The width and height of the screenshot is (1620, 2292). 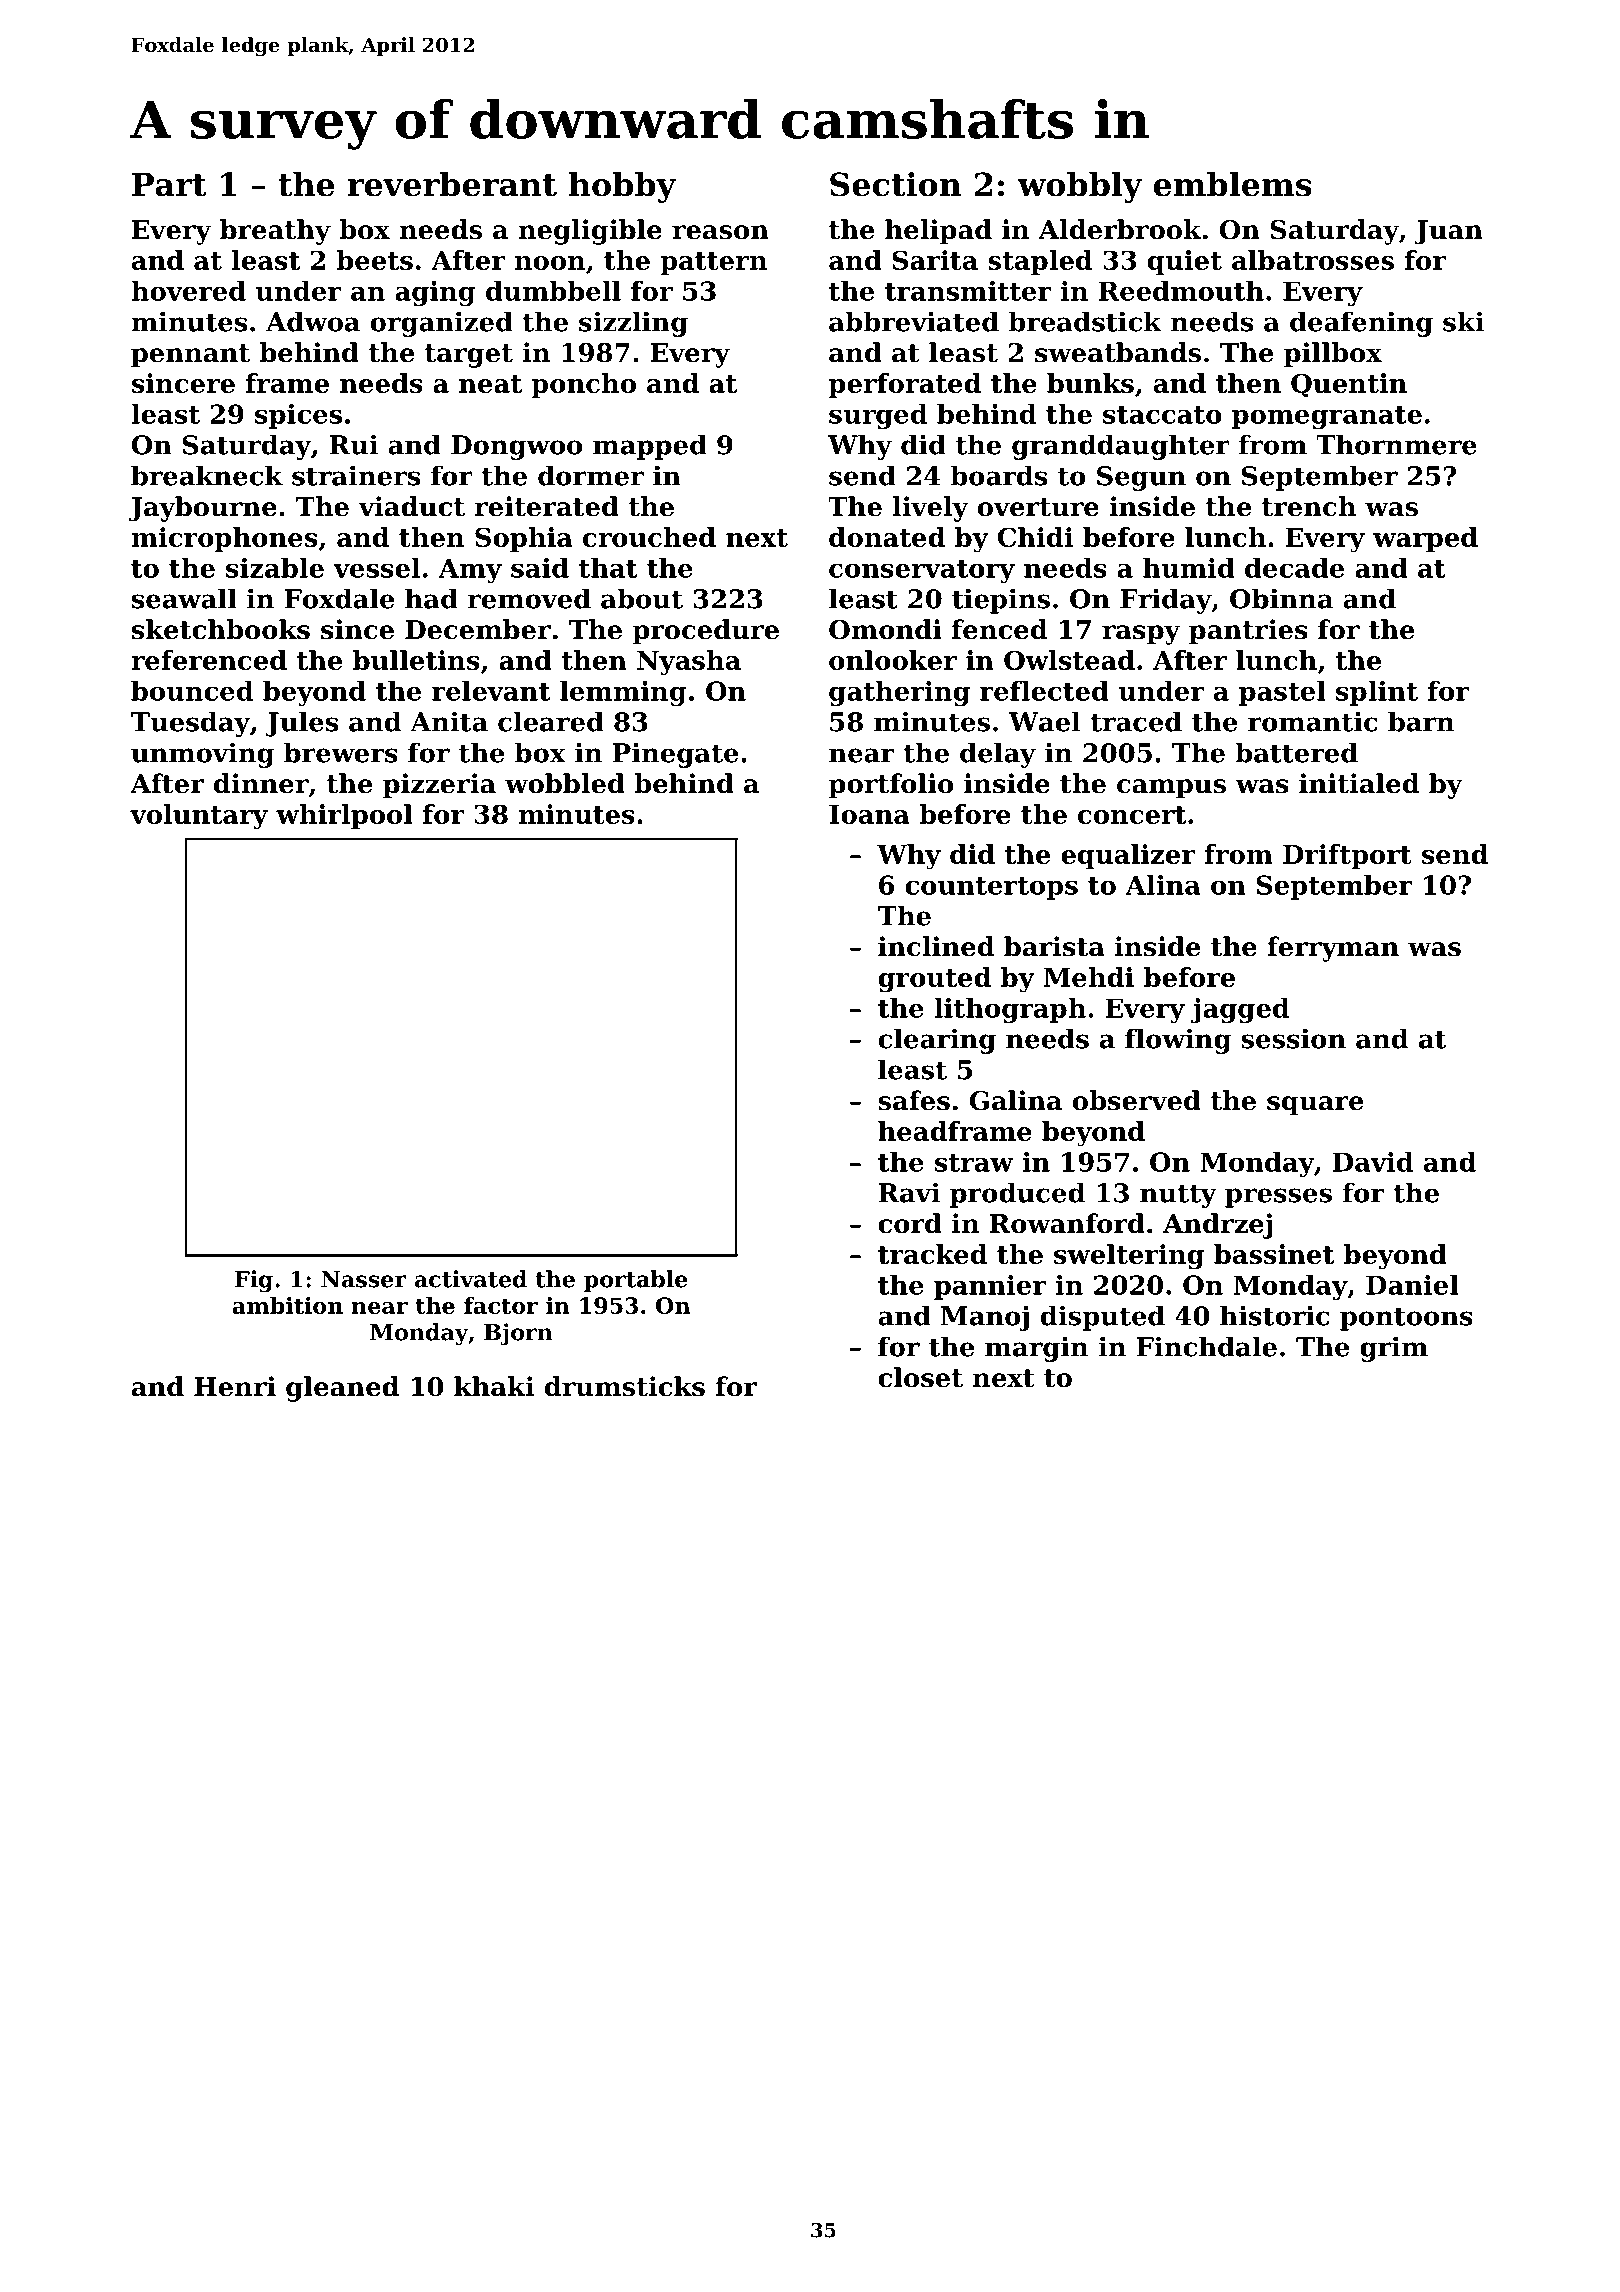 I want to click on staccato, so click(x=1162, y=415).
